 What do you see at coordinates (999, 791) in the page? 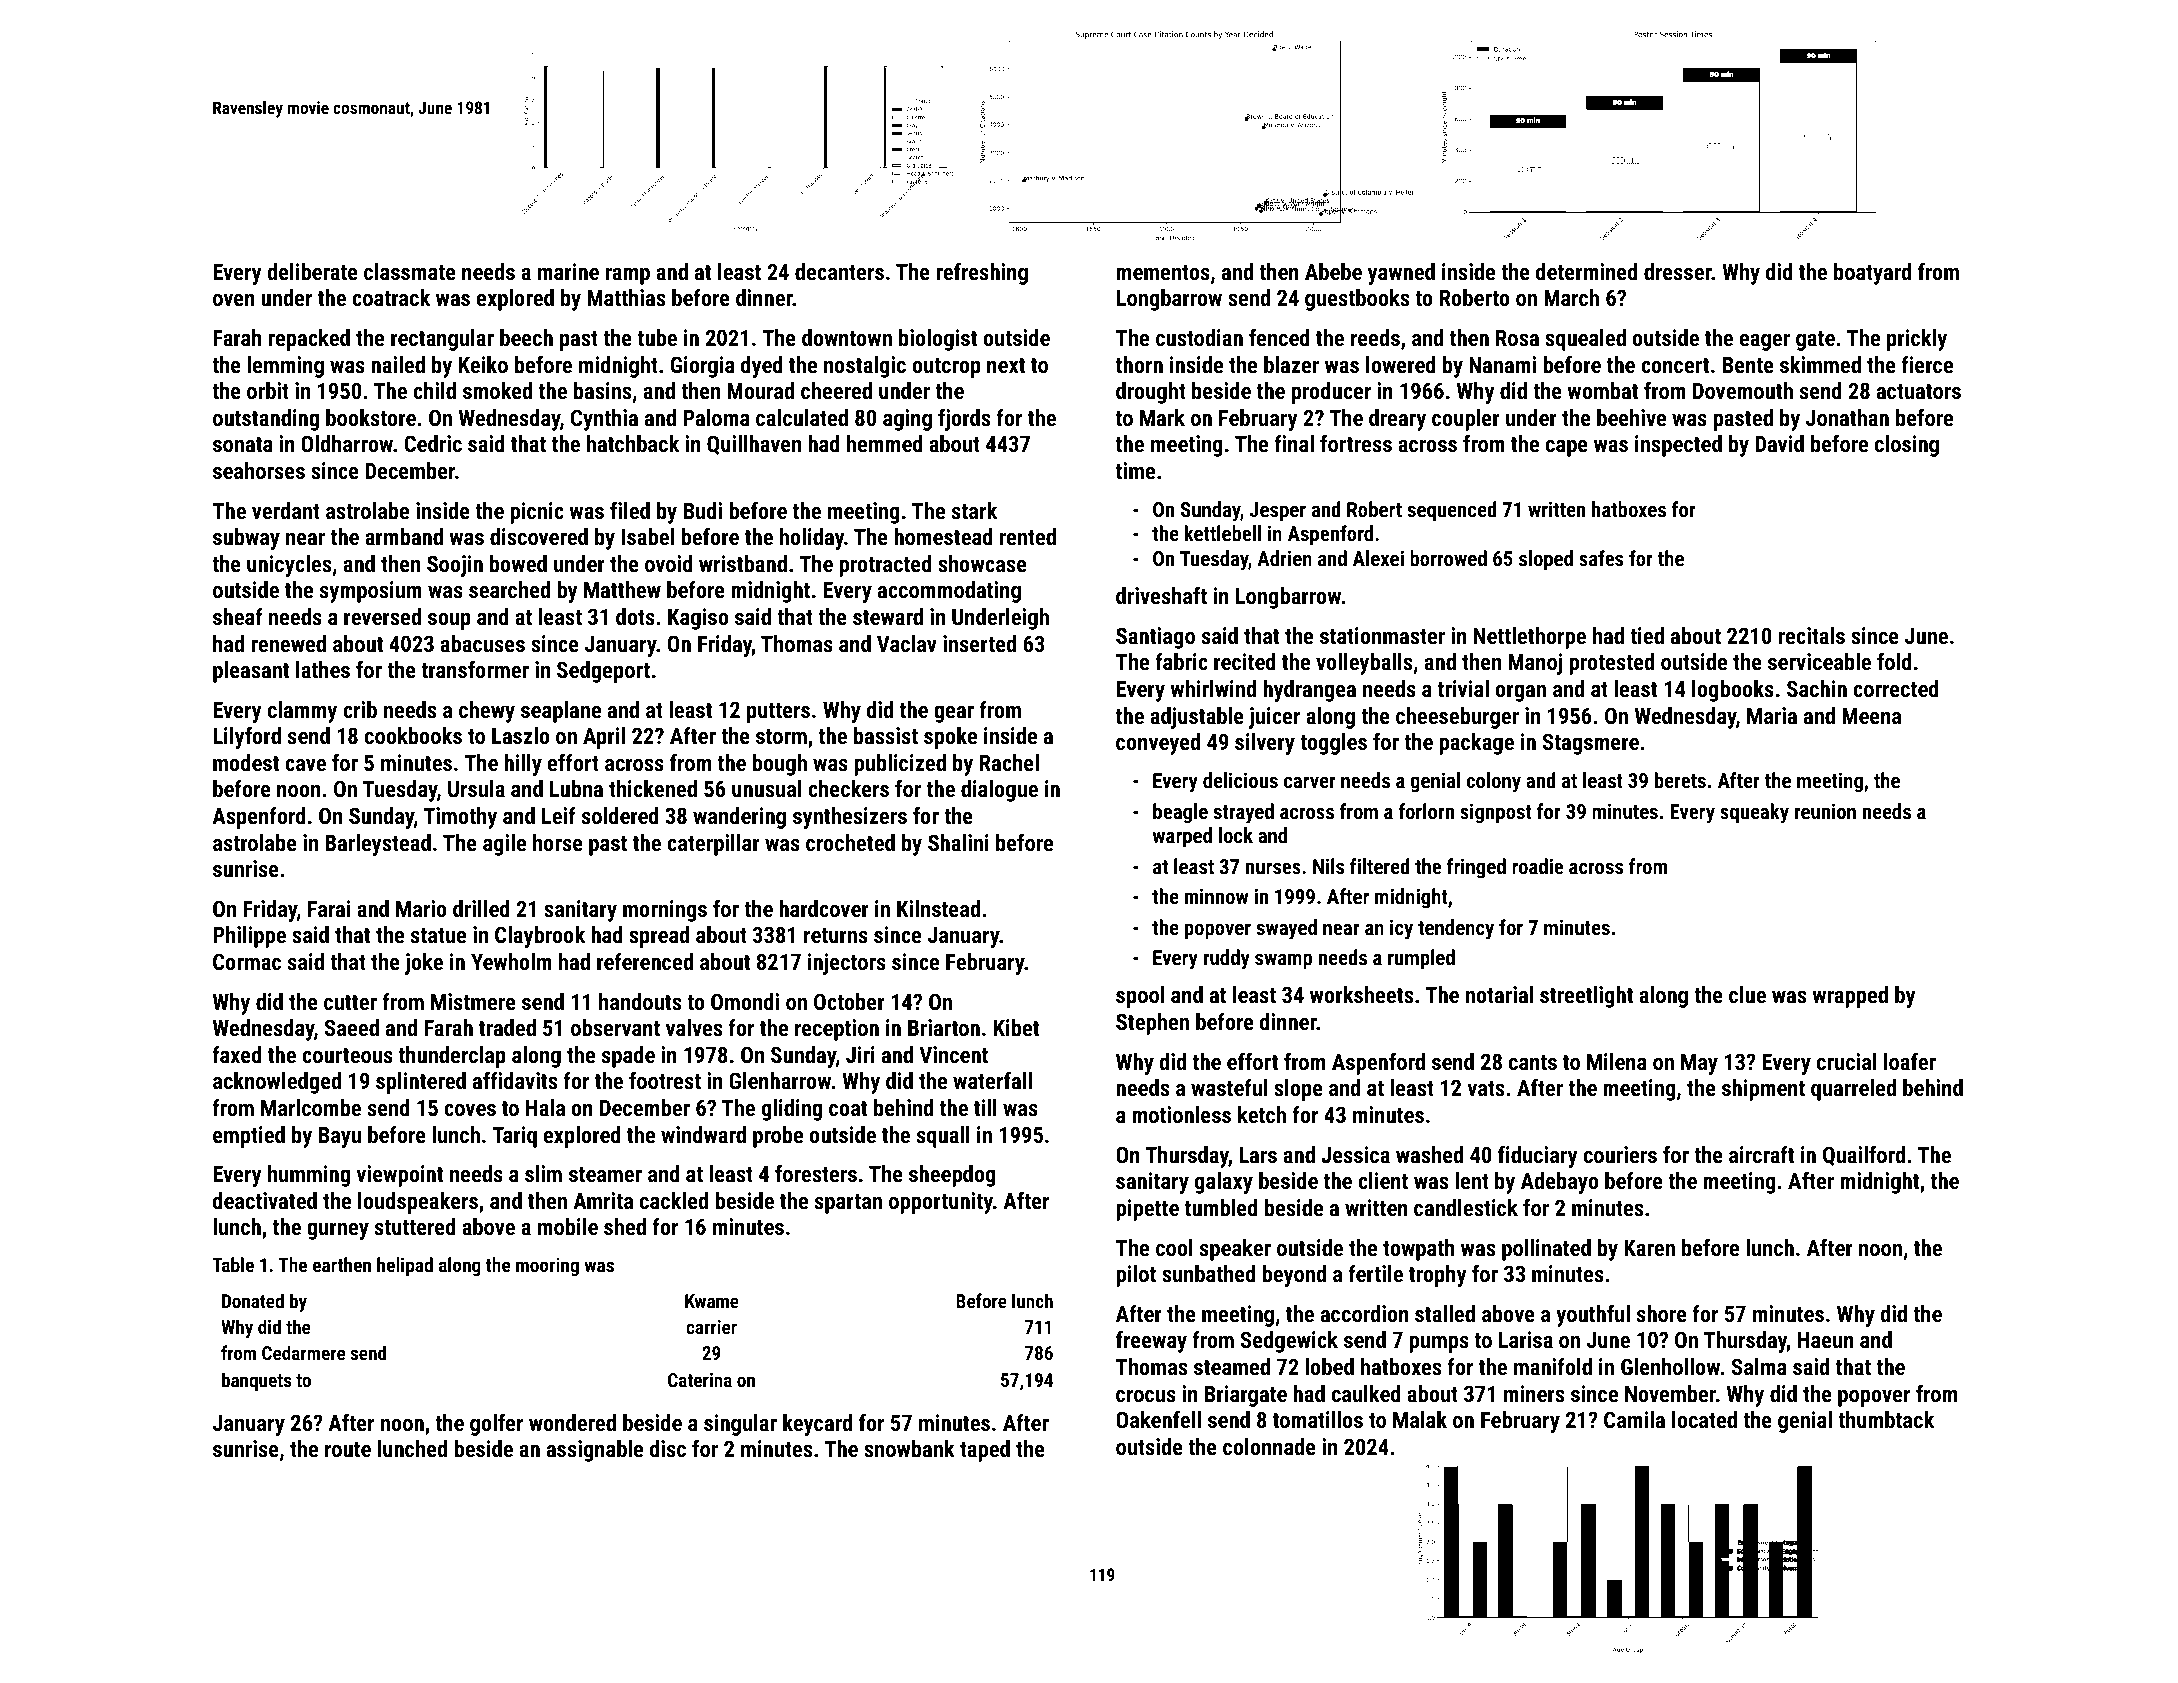
I see `dialogue` at bounding box center [999, 791].
